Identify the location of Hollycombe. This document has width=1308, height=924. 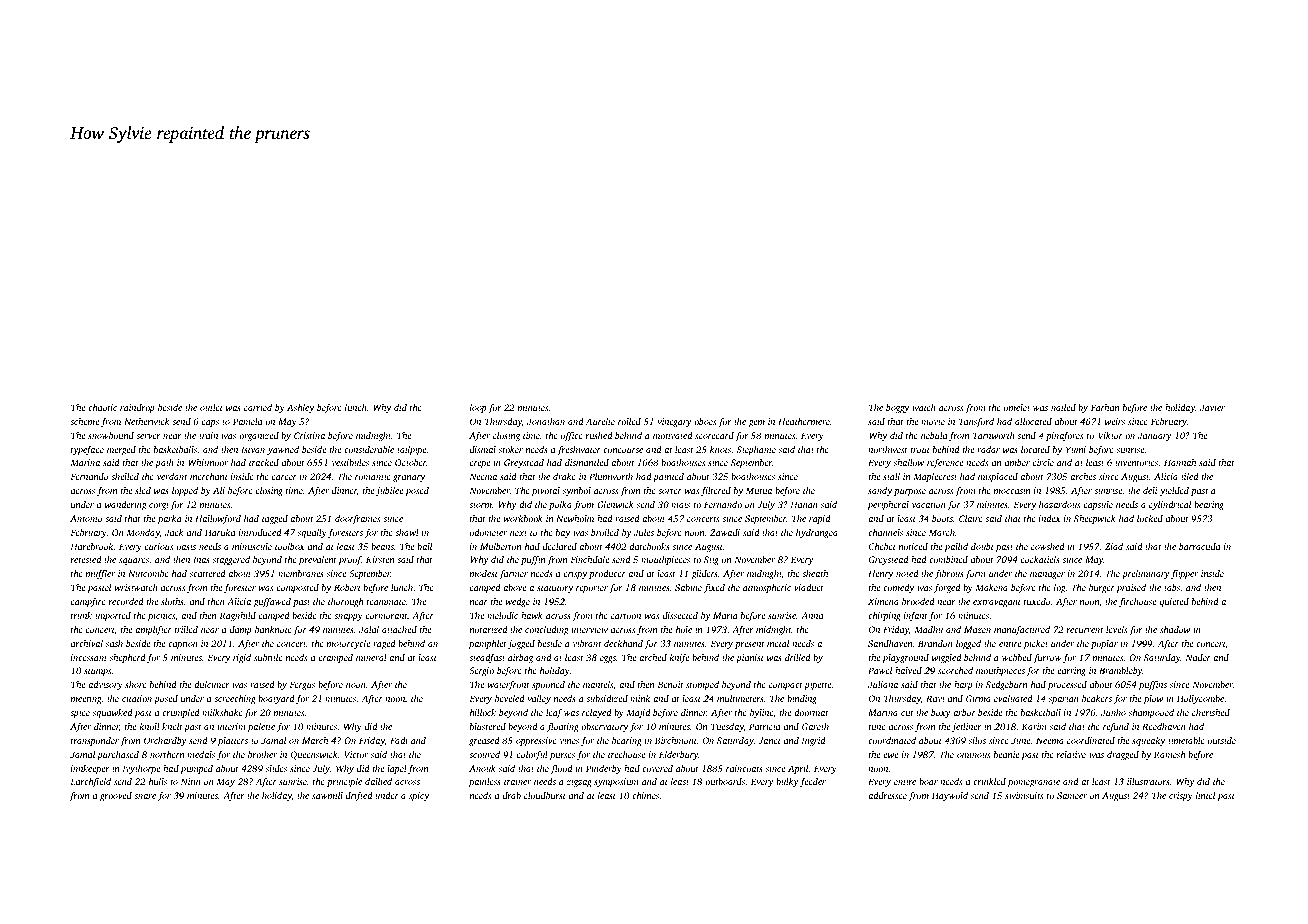
(1200, 699).
